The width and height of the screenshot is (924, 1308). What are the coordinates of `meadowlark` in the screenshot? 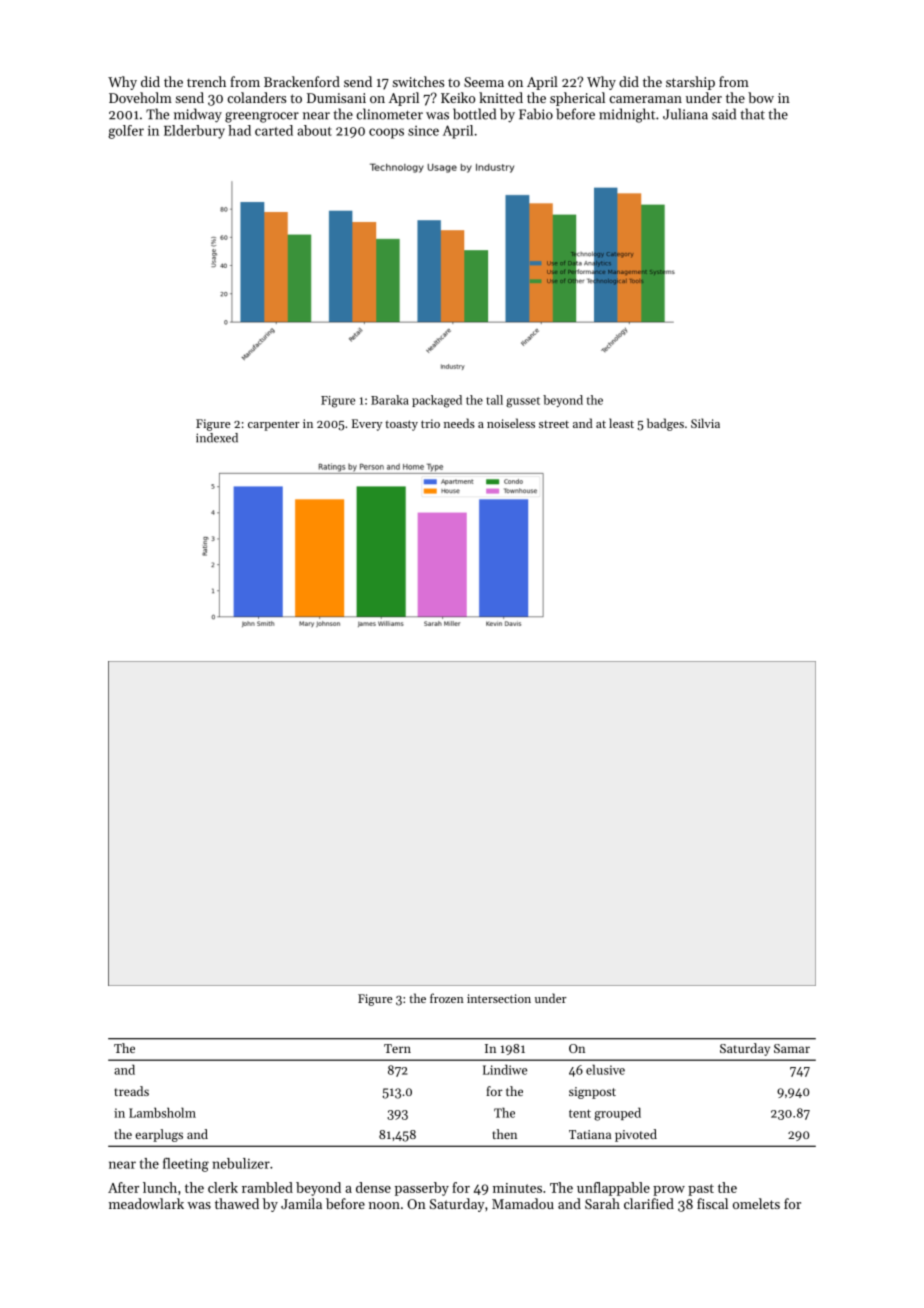 It's located at (146, 1203).
